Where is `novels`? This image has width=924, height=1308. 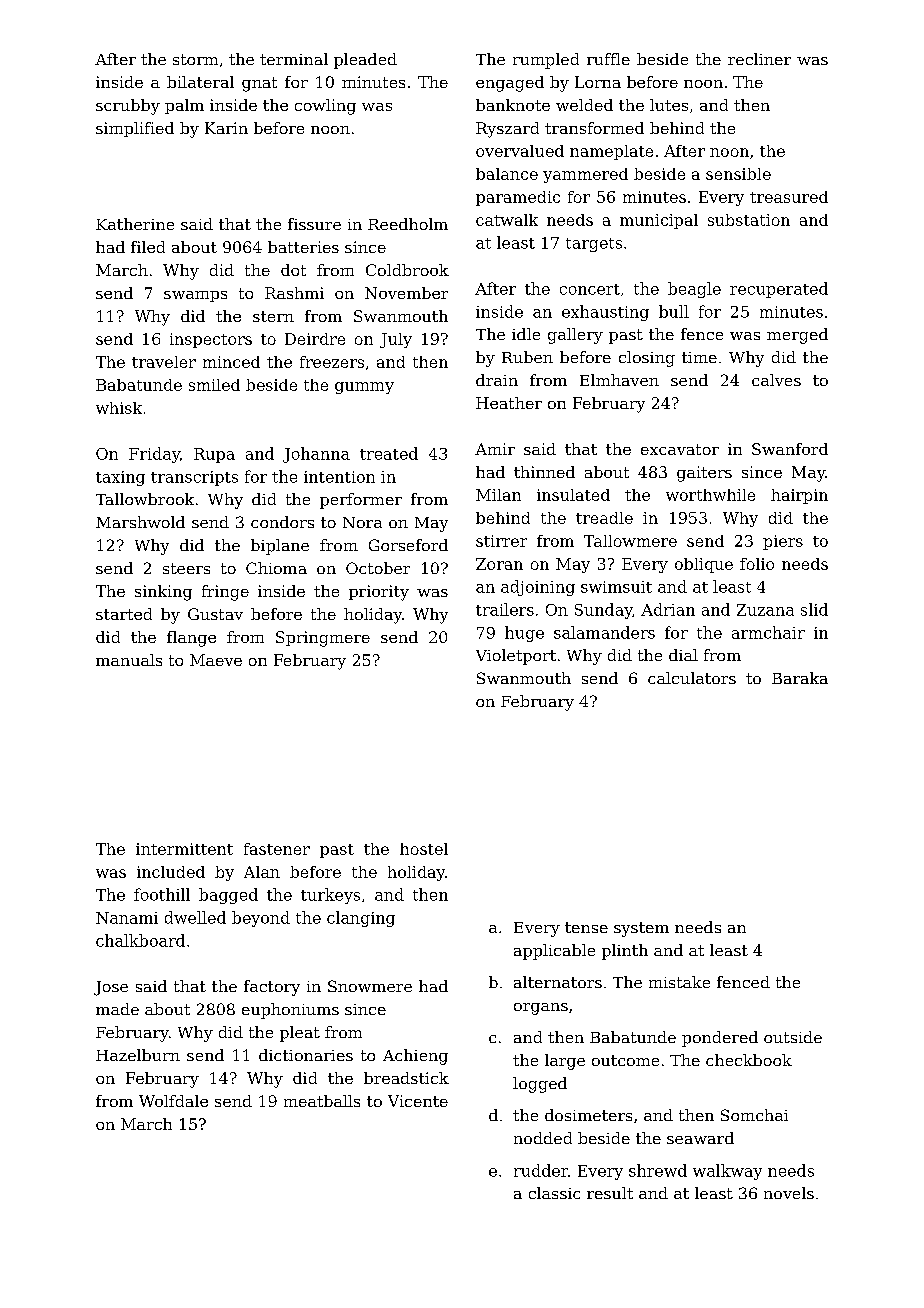 novels is located at coordinates (789, 1193).
